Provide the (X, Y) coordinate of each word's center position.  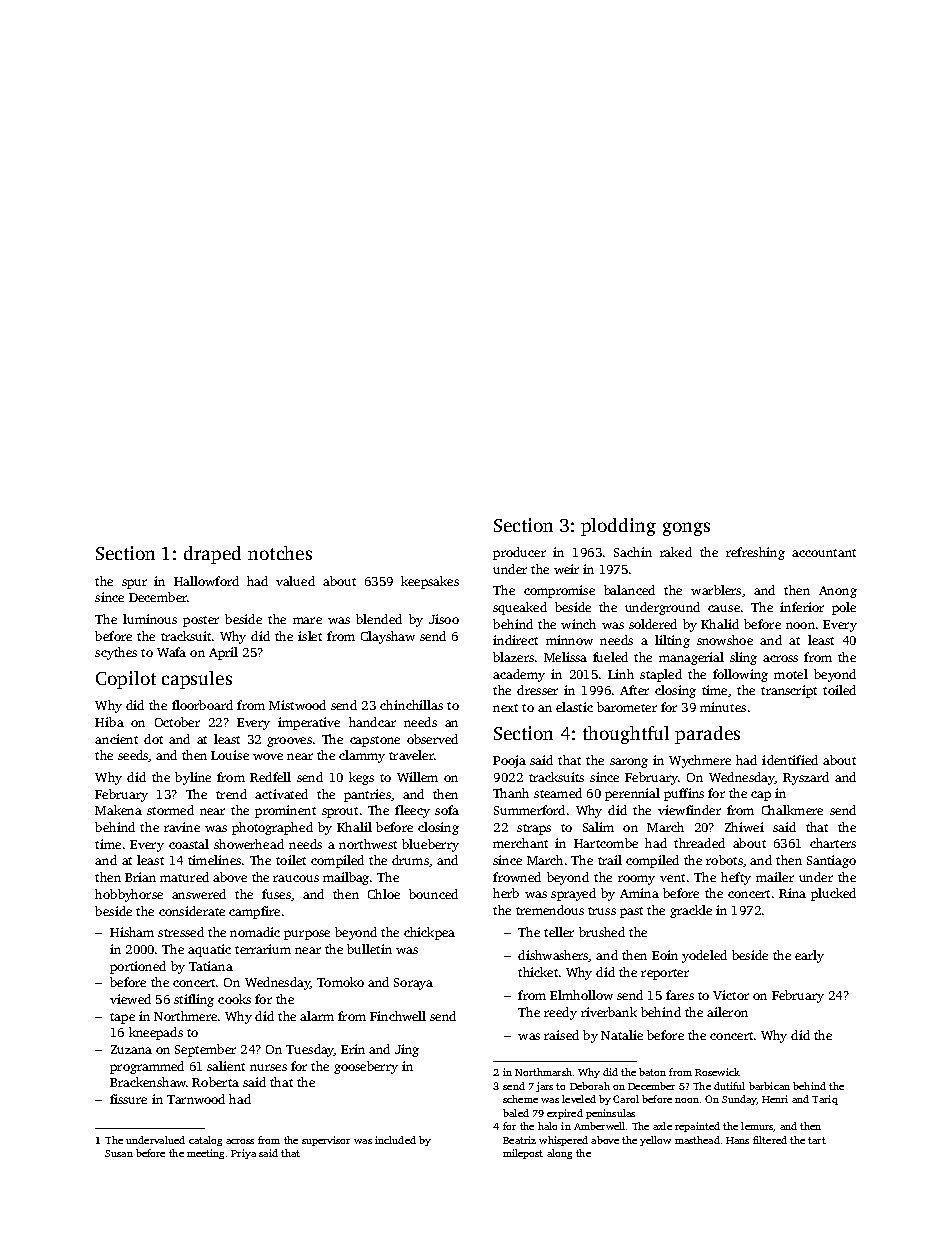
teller (559, 932)
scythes (116, 653)
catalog (205, 1141)
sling (743, 658)
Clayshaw (388, 637)
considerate (192, 911)
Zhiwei (744, 827)
